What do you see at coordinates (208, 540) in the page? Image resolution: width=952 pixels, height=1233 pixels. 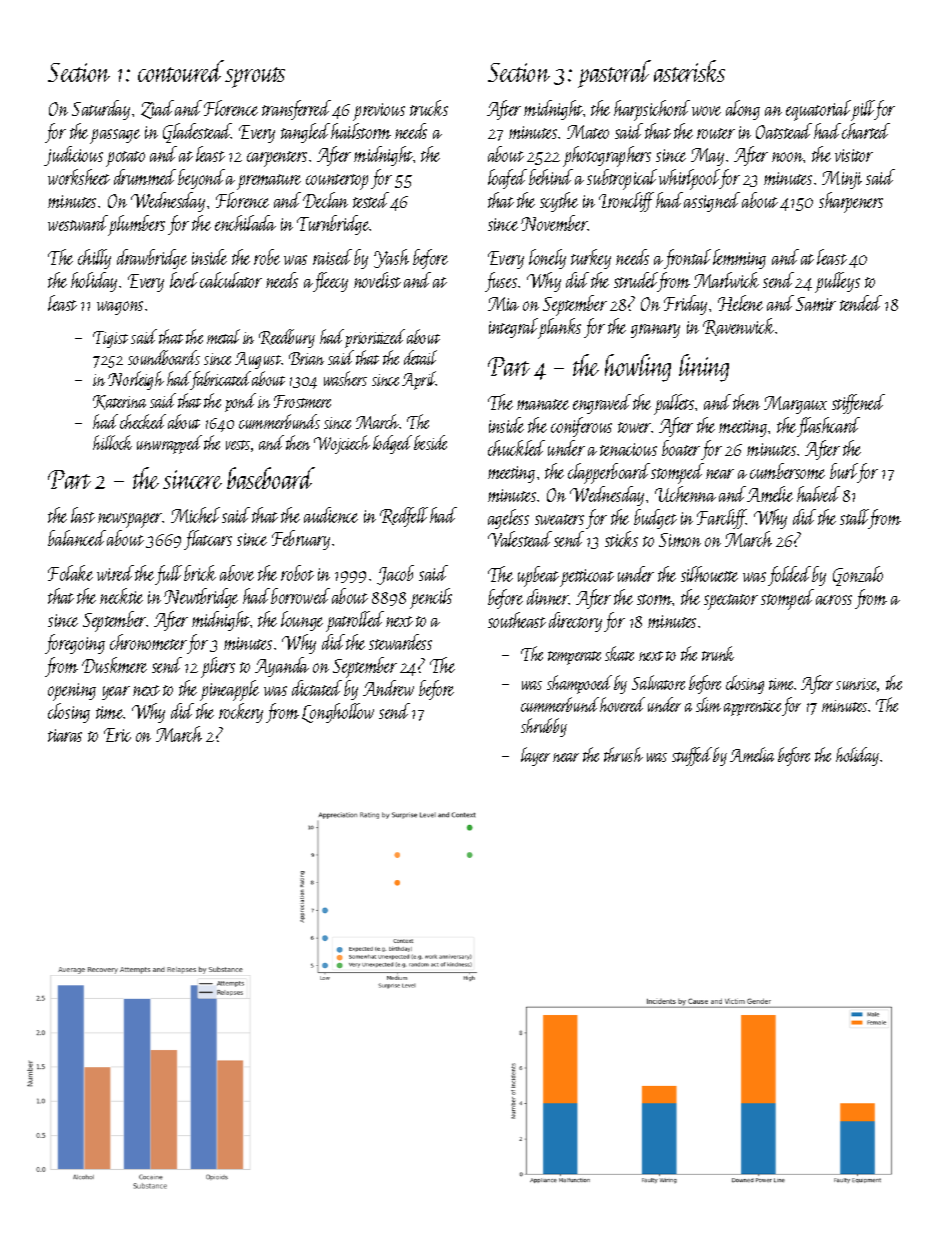 I see `flatcars` at bounding box center [208, 540].
